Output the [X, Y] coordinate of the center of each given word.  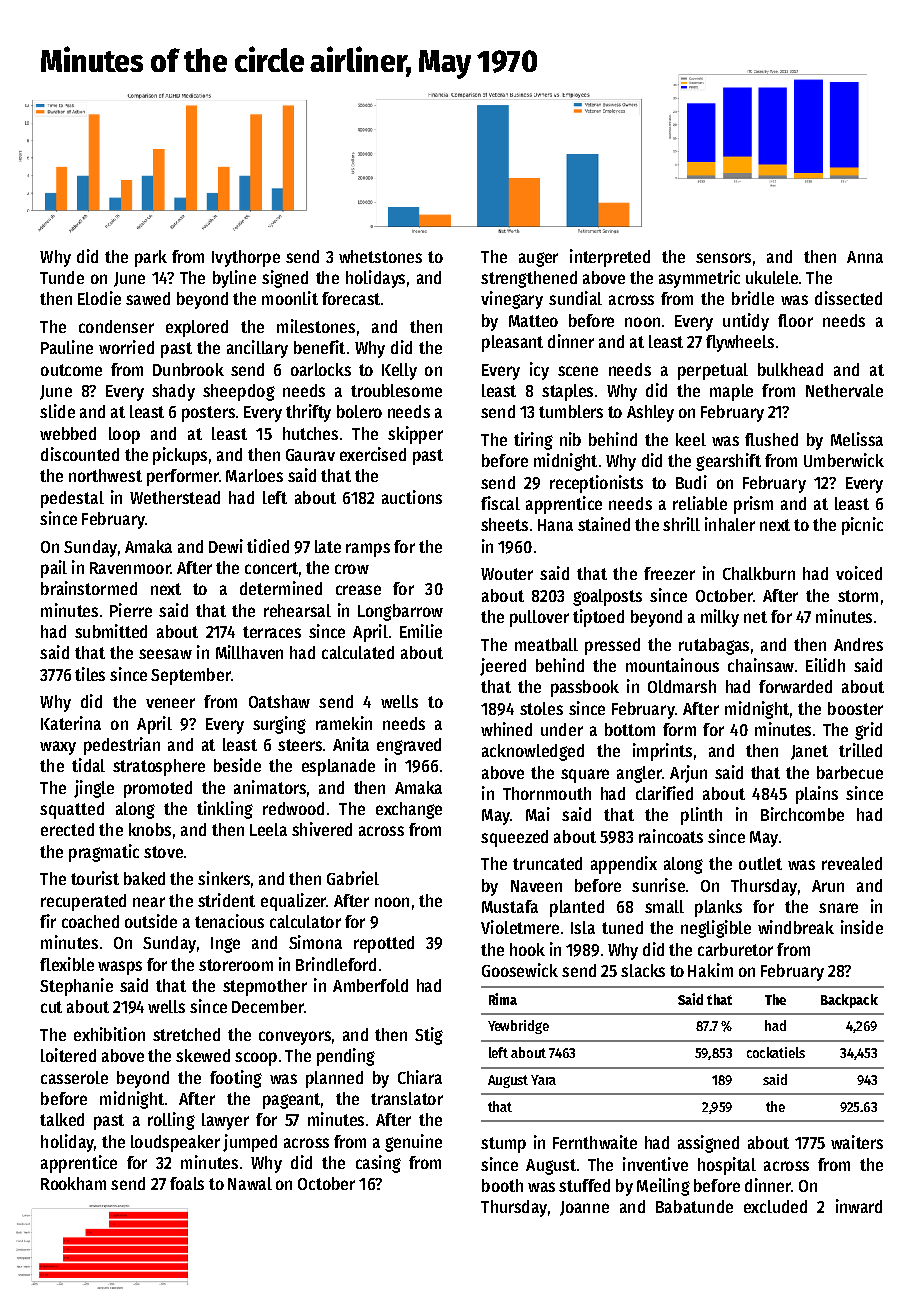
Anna [865, 257]
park [151, 258]
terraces [272, 632]
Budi [691, 482]
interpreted [610, 258]
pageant [291, 1101]
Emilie [421, 631]
